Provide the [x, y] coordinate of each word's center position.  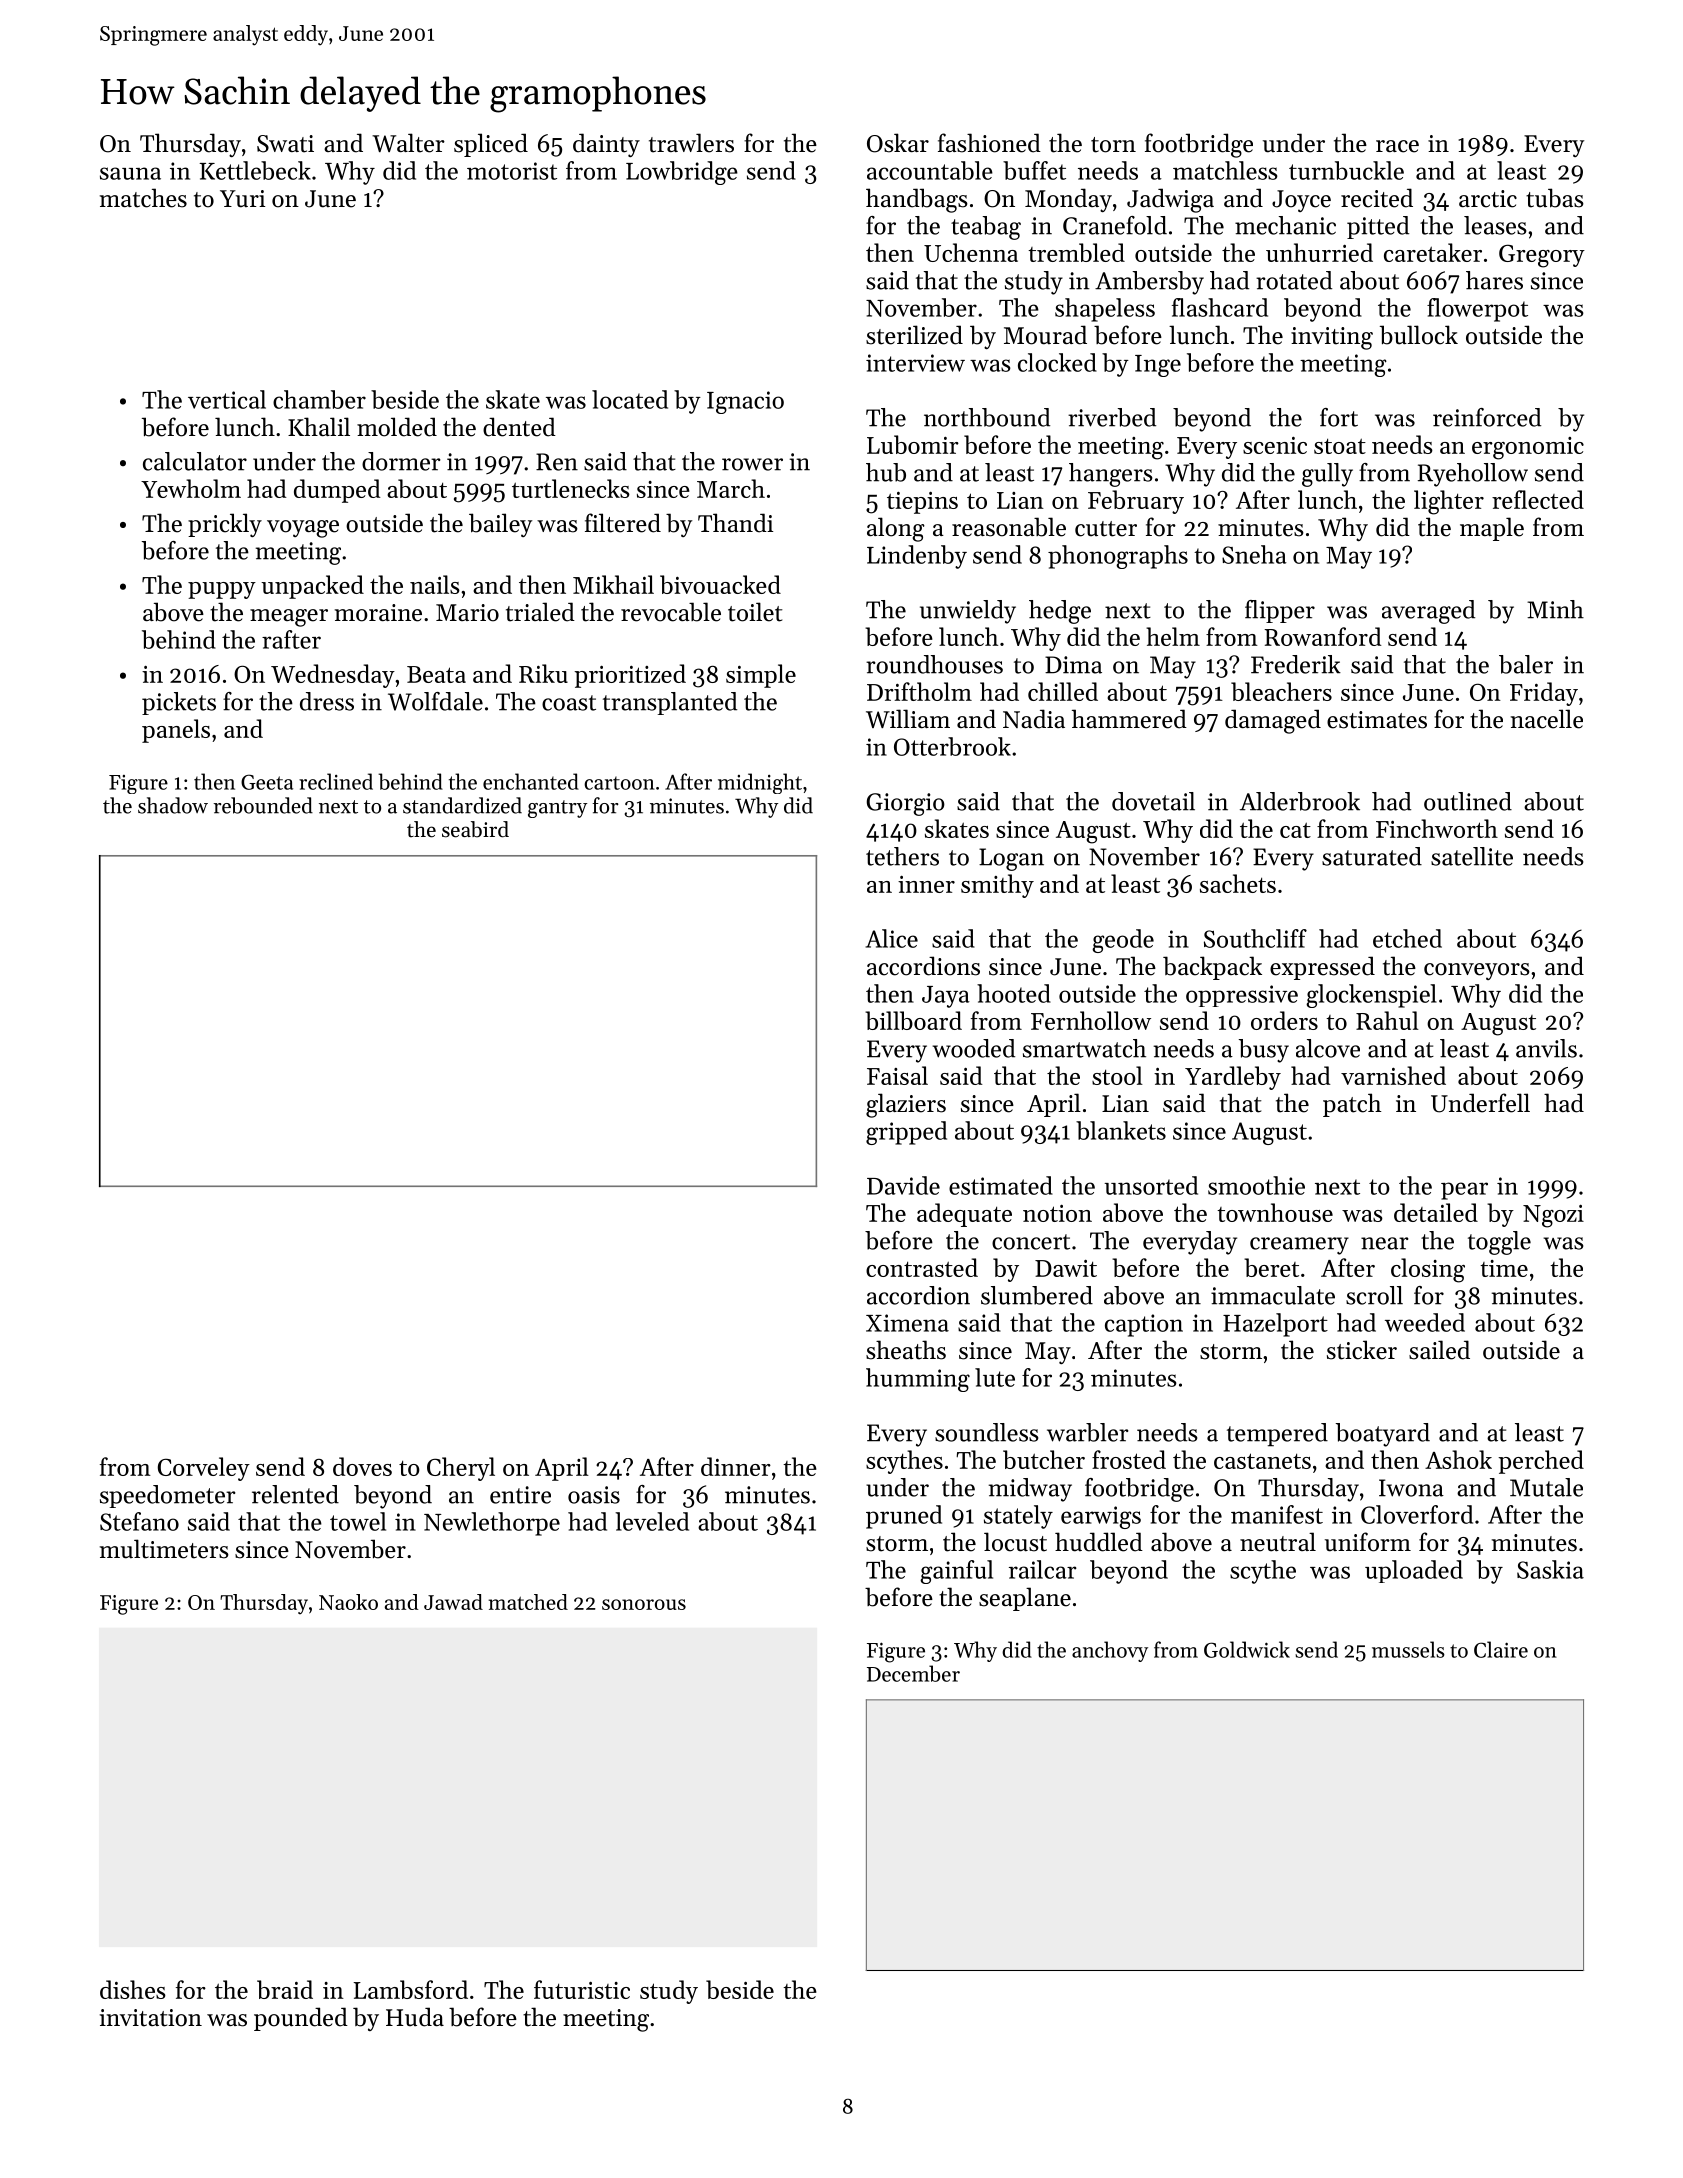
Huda [415, 2017]
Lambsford [410, 1989]
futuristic [582, 1989]
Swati [285, 144]
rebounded [263, 805]
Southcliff [1255, 938]
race [1397, 146]
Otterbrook [952, 746]
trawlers [691, 143]
